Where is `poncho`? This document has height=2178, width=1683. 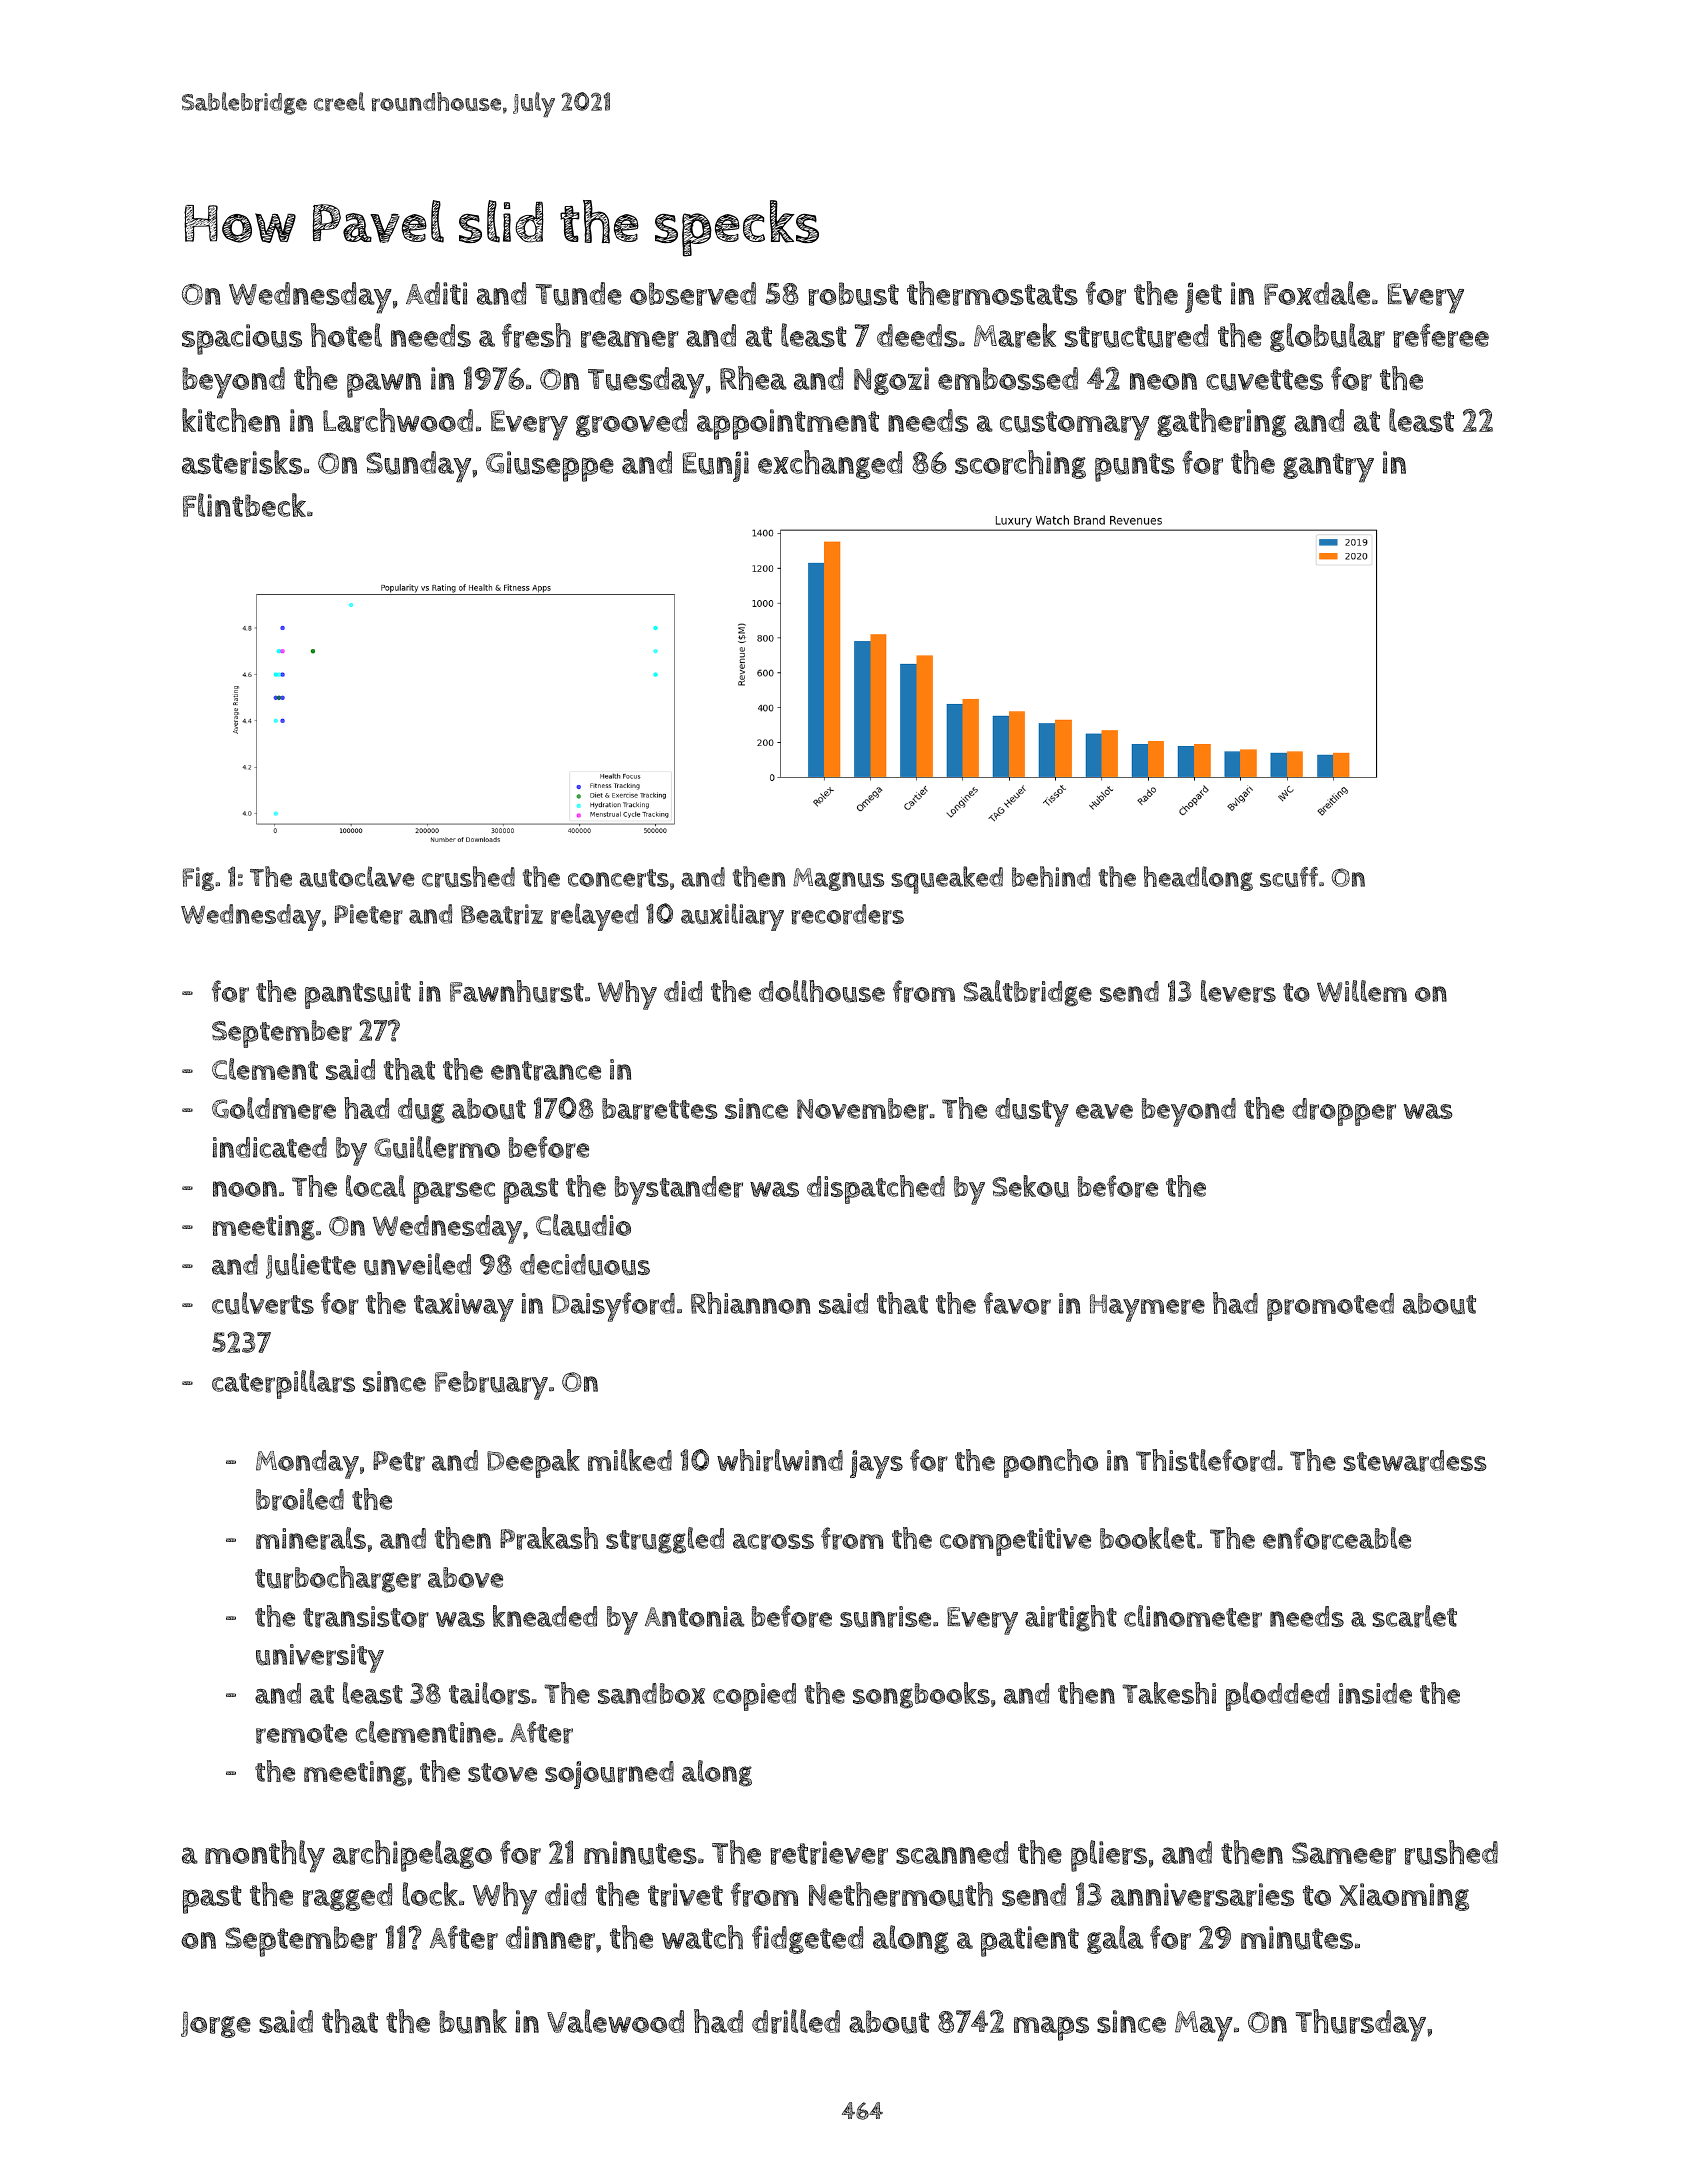 poncho is located at coordinates (1051, 1463).
